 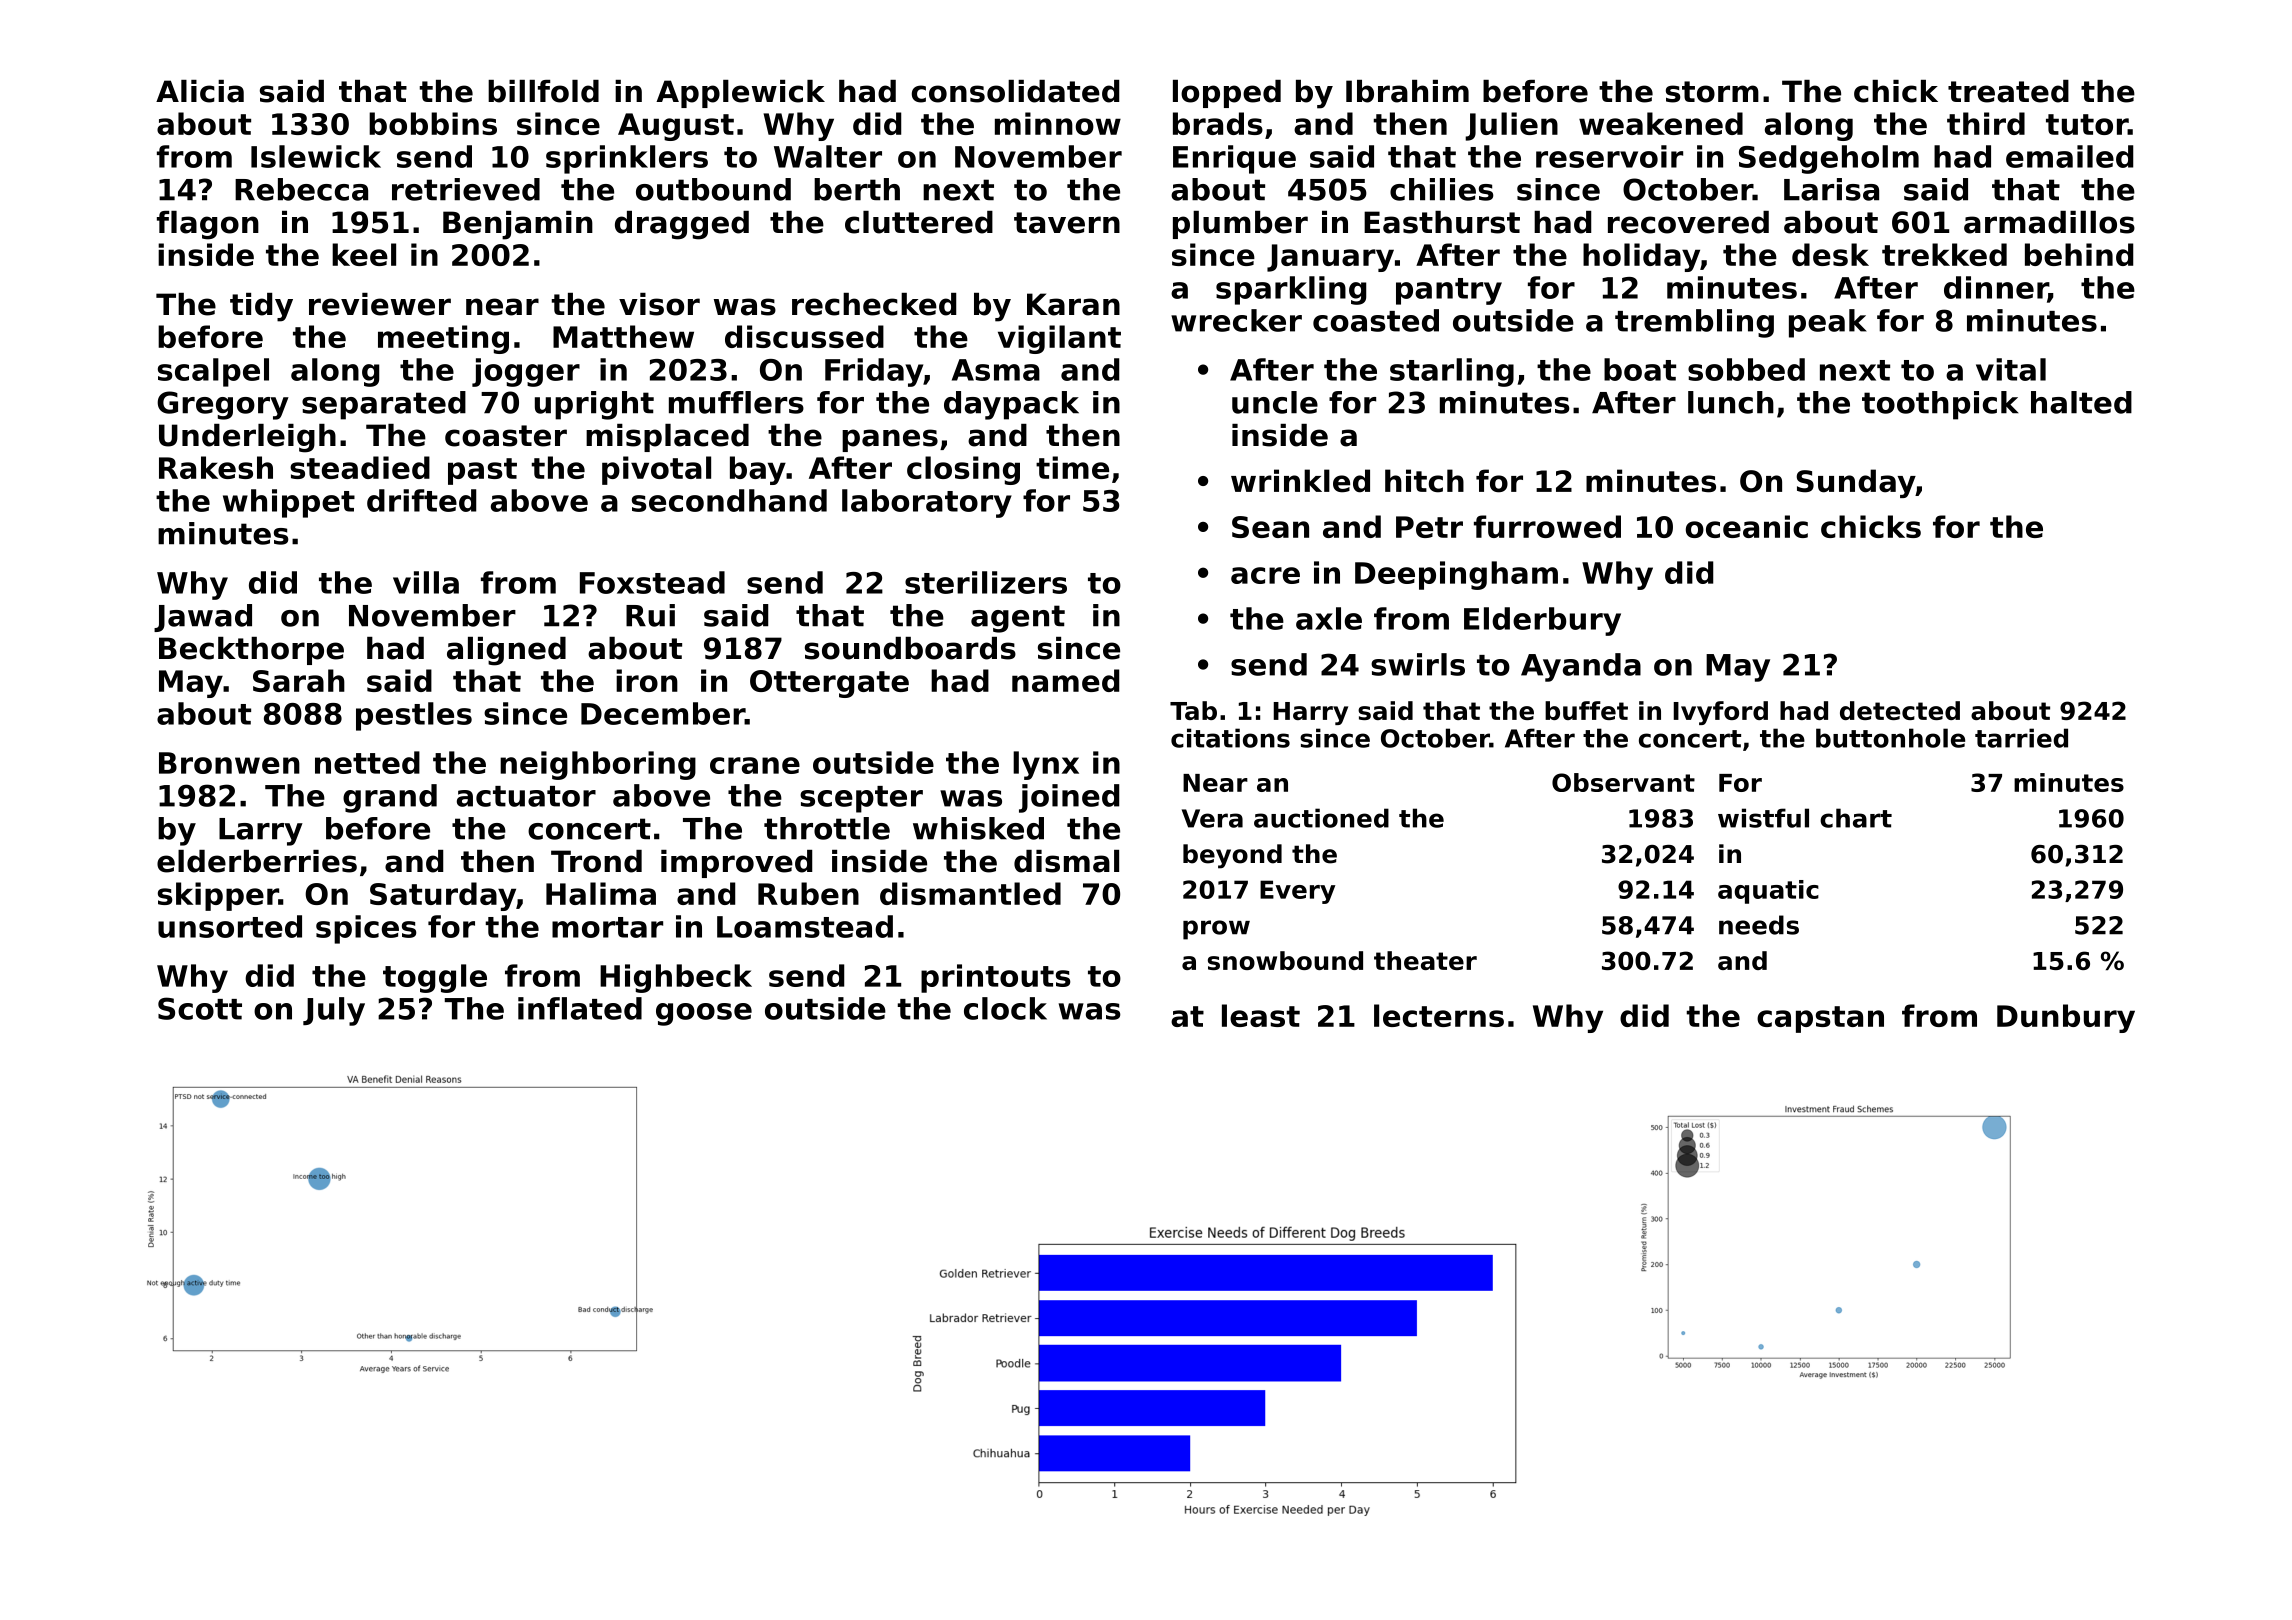 What do you see at coordinates (1015, 91) in the screenshot?
I see `consolidated` at bounding box center [1015, 91].
